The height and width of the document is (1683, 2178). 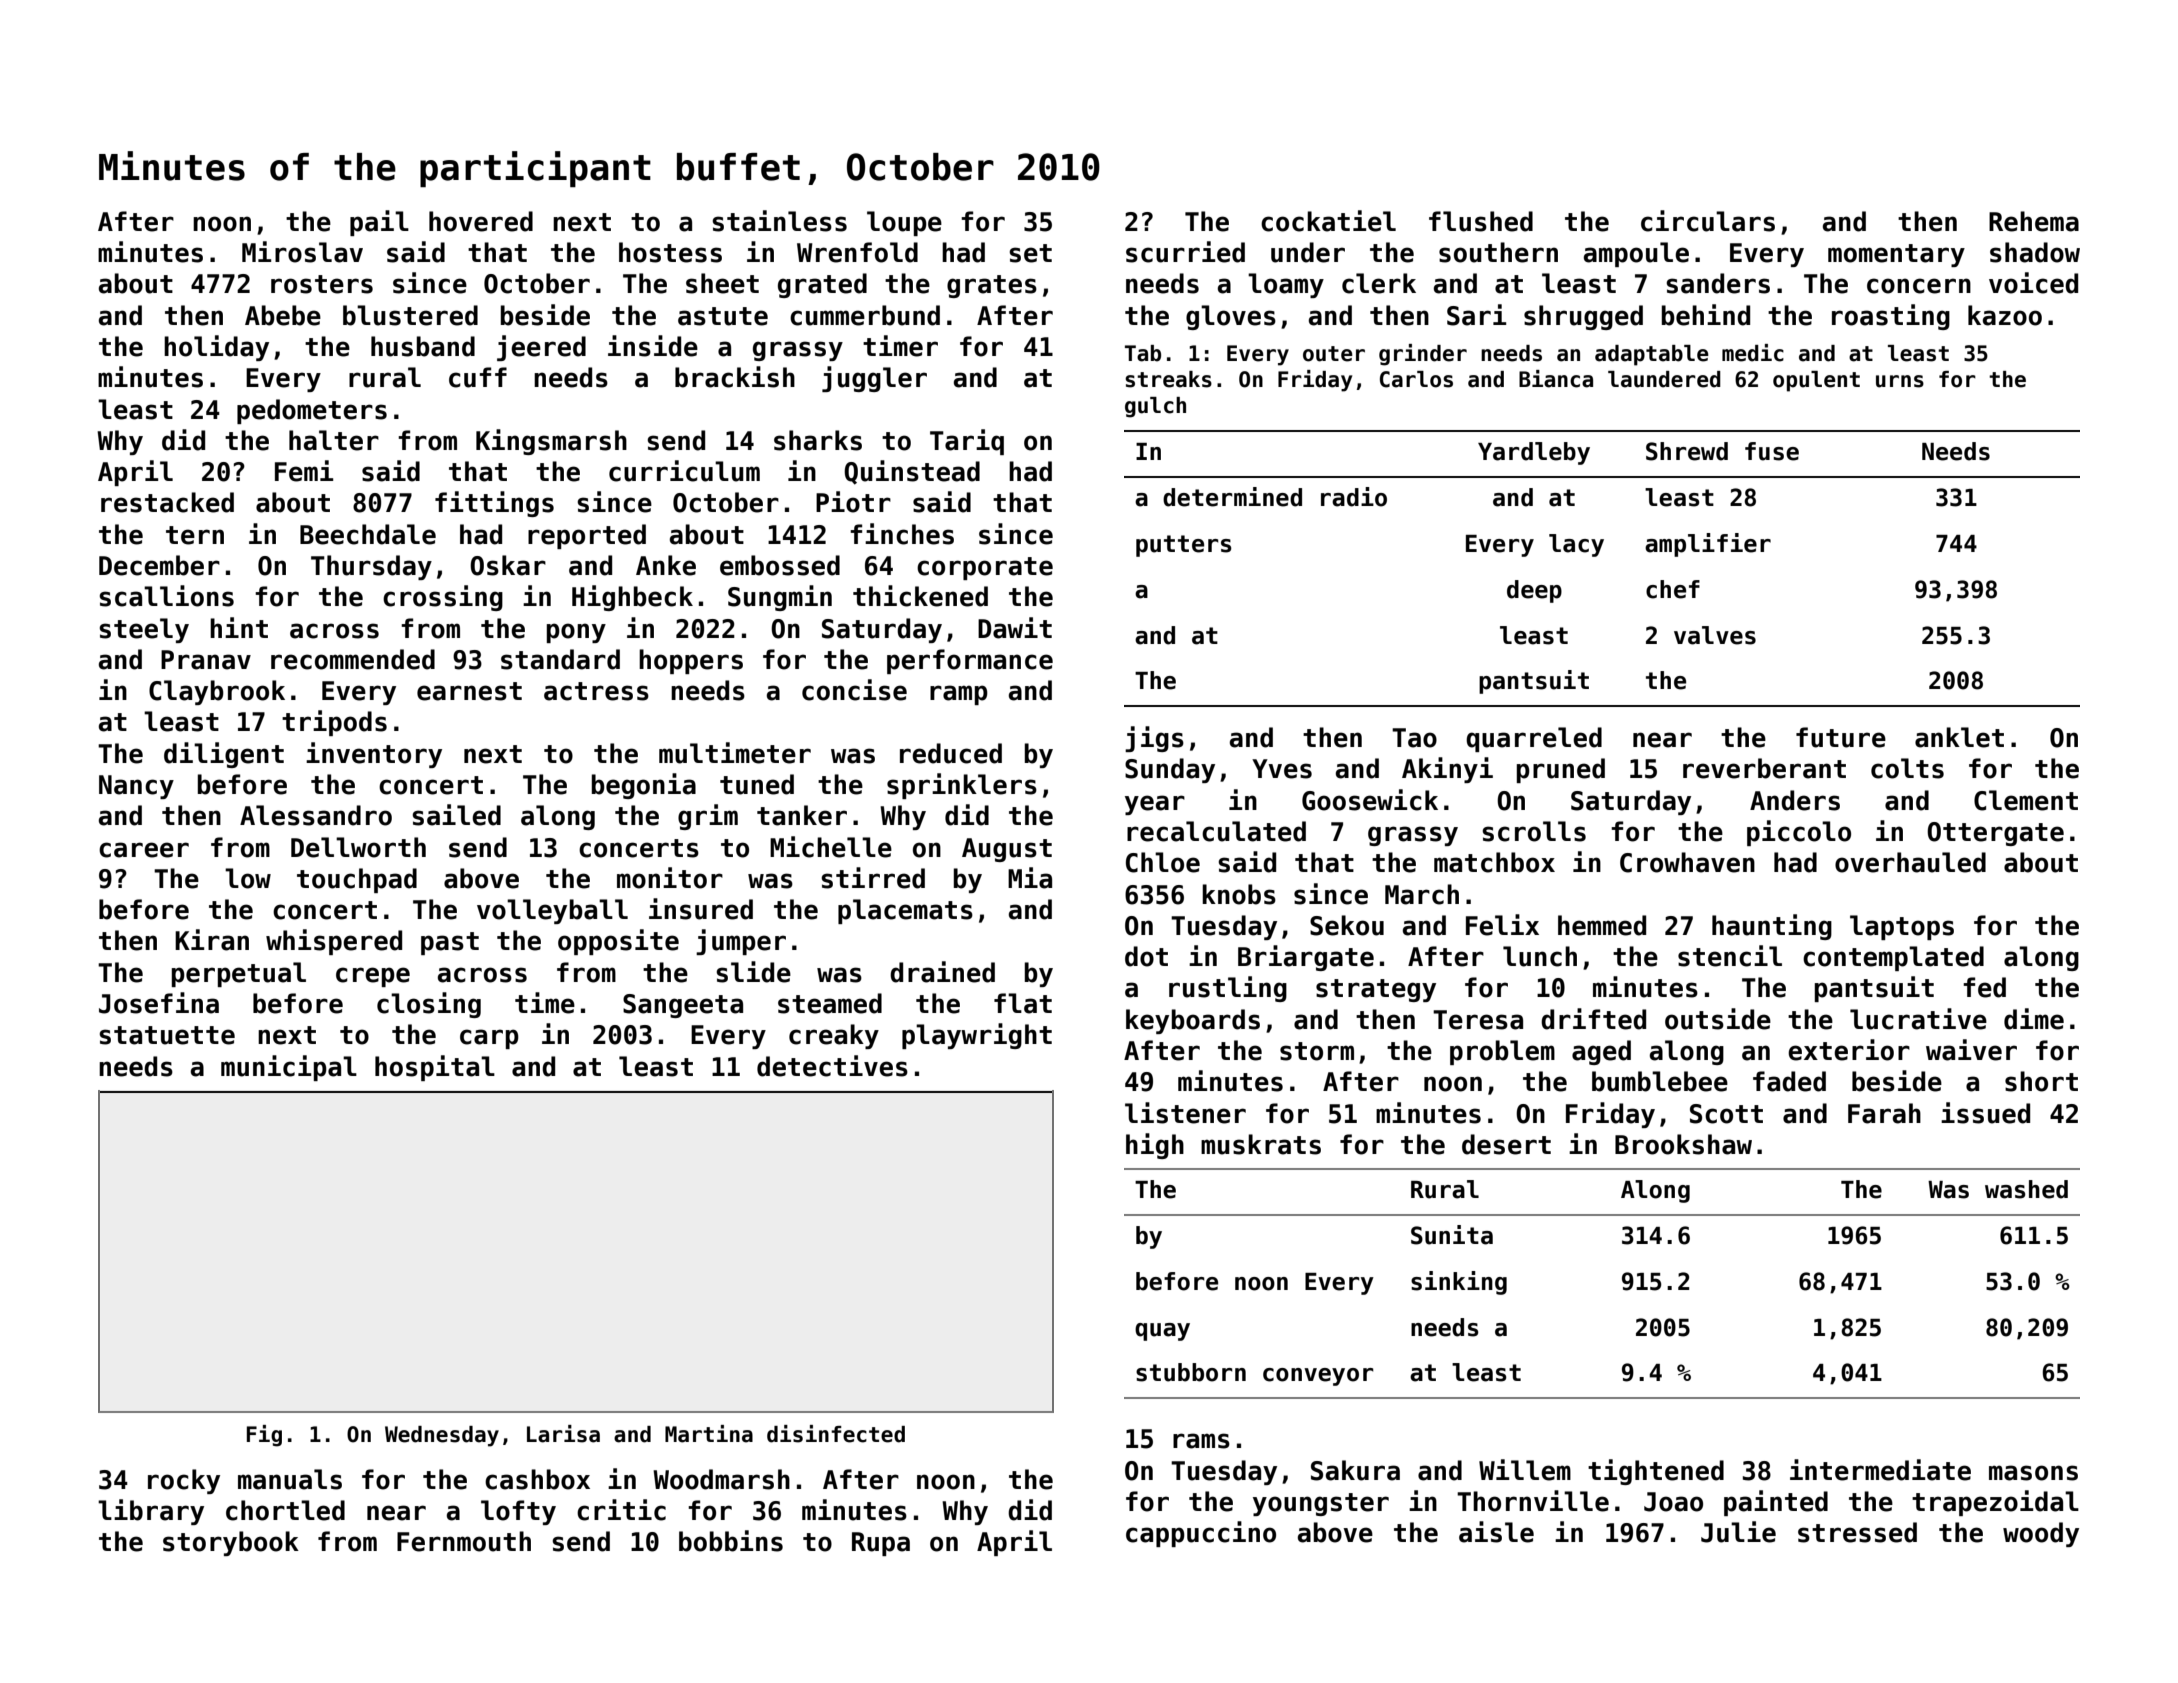 I want to click on loupe, so click(x=904, y=223).
